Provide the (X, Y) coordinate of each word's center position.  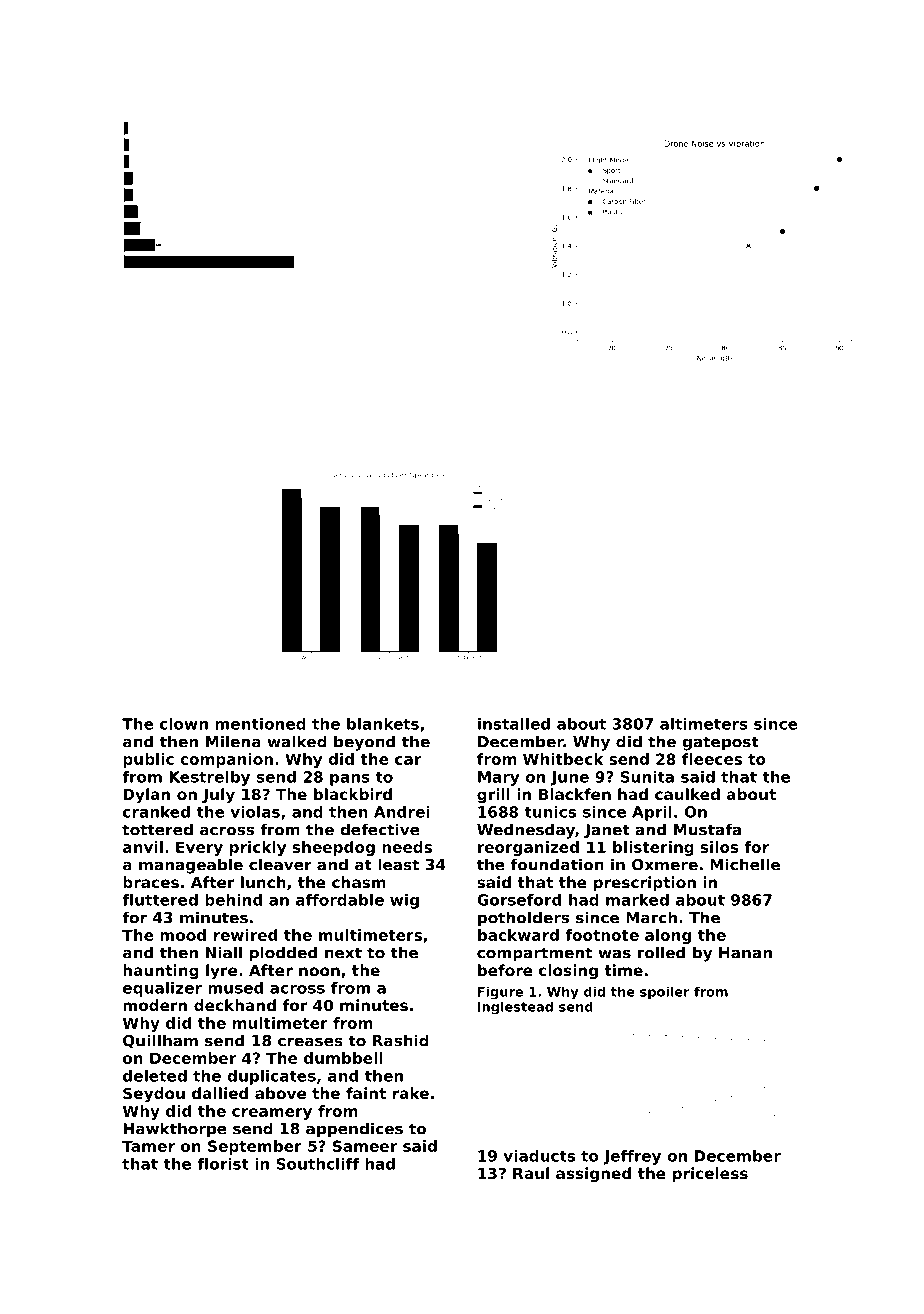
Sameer (365, 1146)
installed (514, 724)
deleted (155, 1076)
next (343, 953)
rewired (245, 935)
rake (411, 1093)
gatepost (721, 743)
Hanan (745, 953)
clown (184, 724)
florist (223, 1164)
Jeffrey (632, 1157)
